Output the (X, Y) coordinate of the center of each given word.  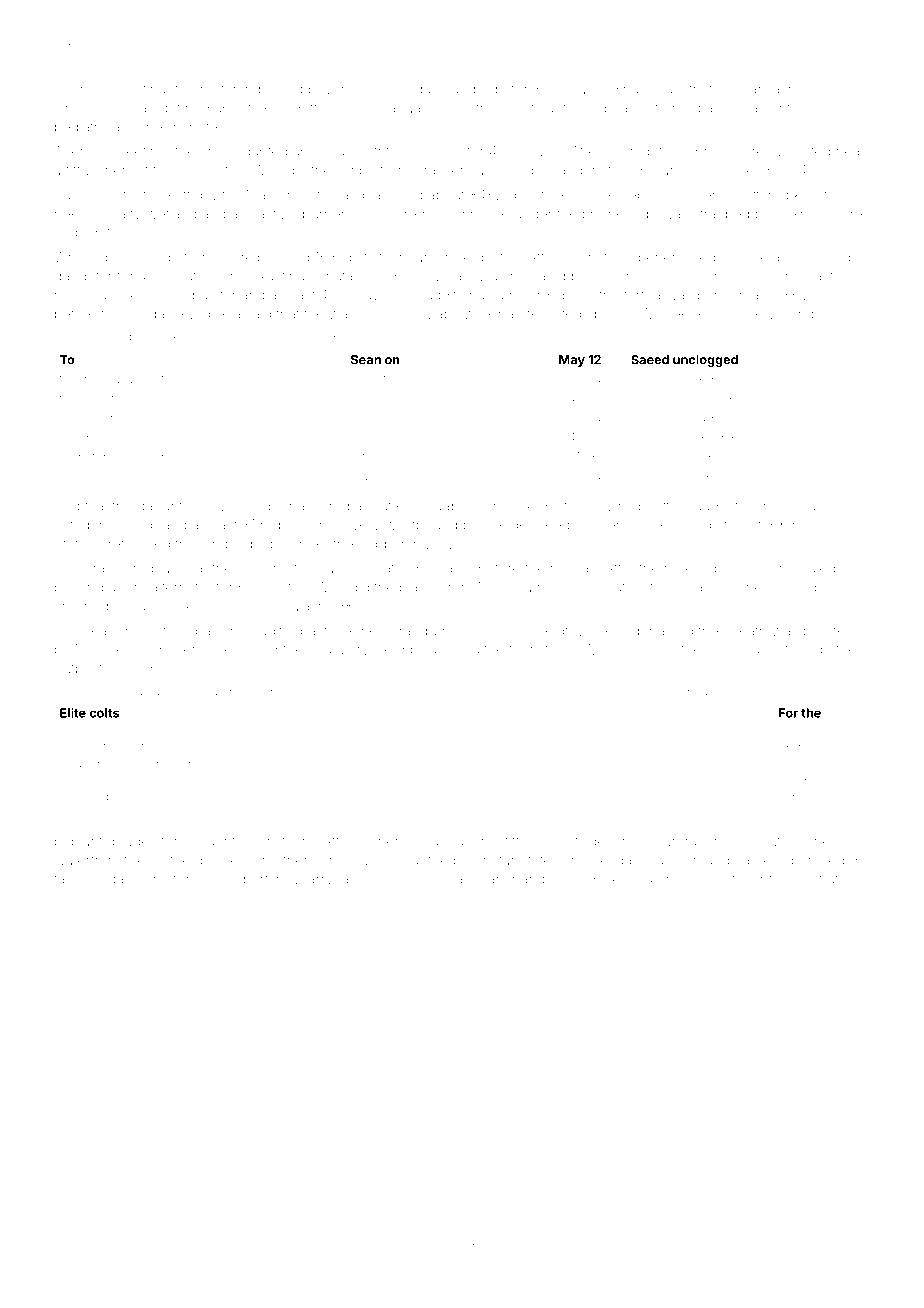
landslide (477, 89)
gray (98, 571)
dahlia (760, 89)
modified (84, 796)
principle (481, 215)
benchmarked (742, 295)
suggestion (722, 508)
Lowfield (270, 336)
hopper (381, 545)
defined (185, 108)
